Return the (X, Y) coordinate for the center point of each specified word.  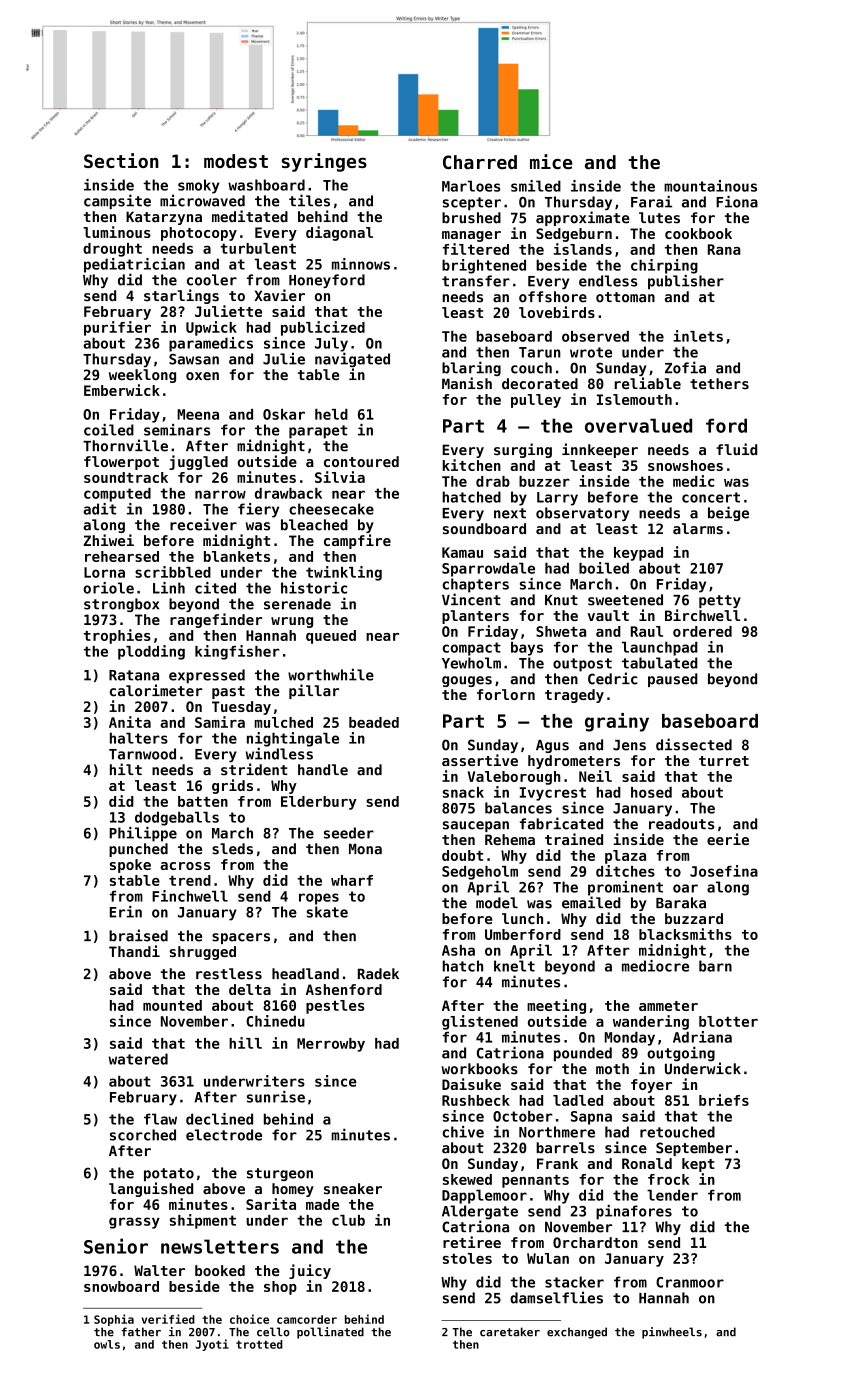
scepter (472, 204)
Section (121, 160)
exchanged (577, 1333)
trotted (259, 1344)
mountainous (710, 186)
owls (107, 1344)
